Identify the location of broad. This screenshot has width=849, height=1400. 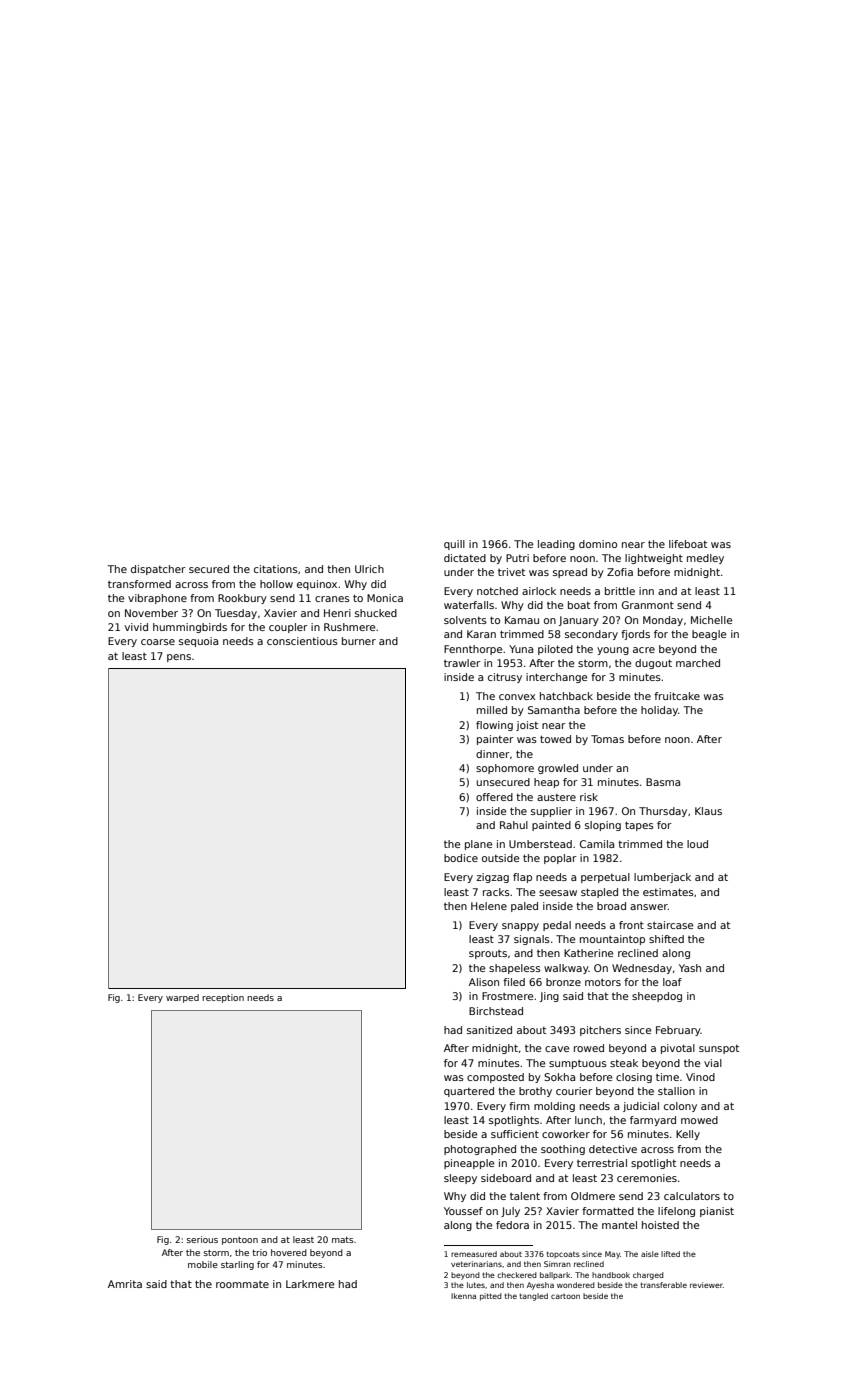
(611, 906).
